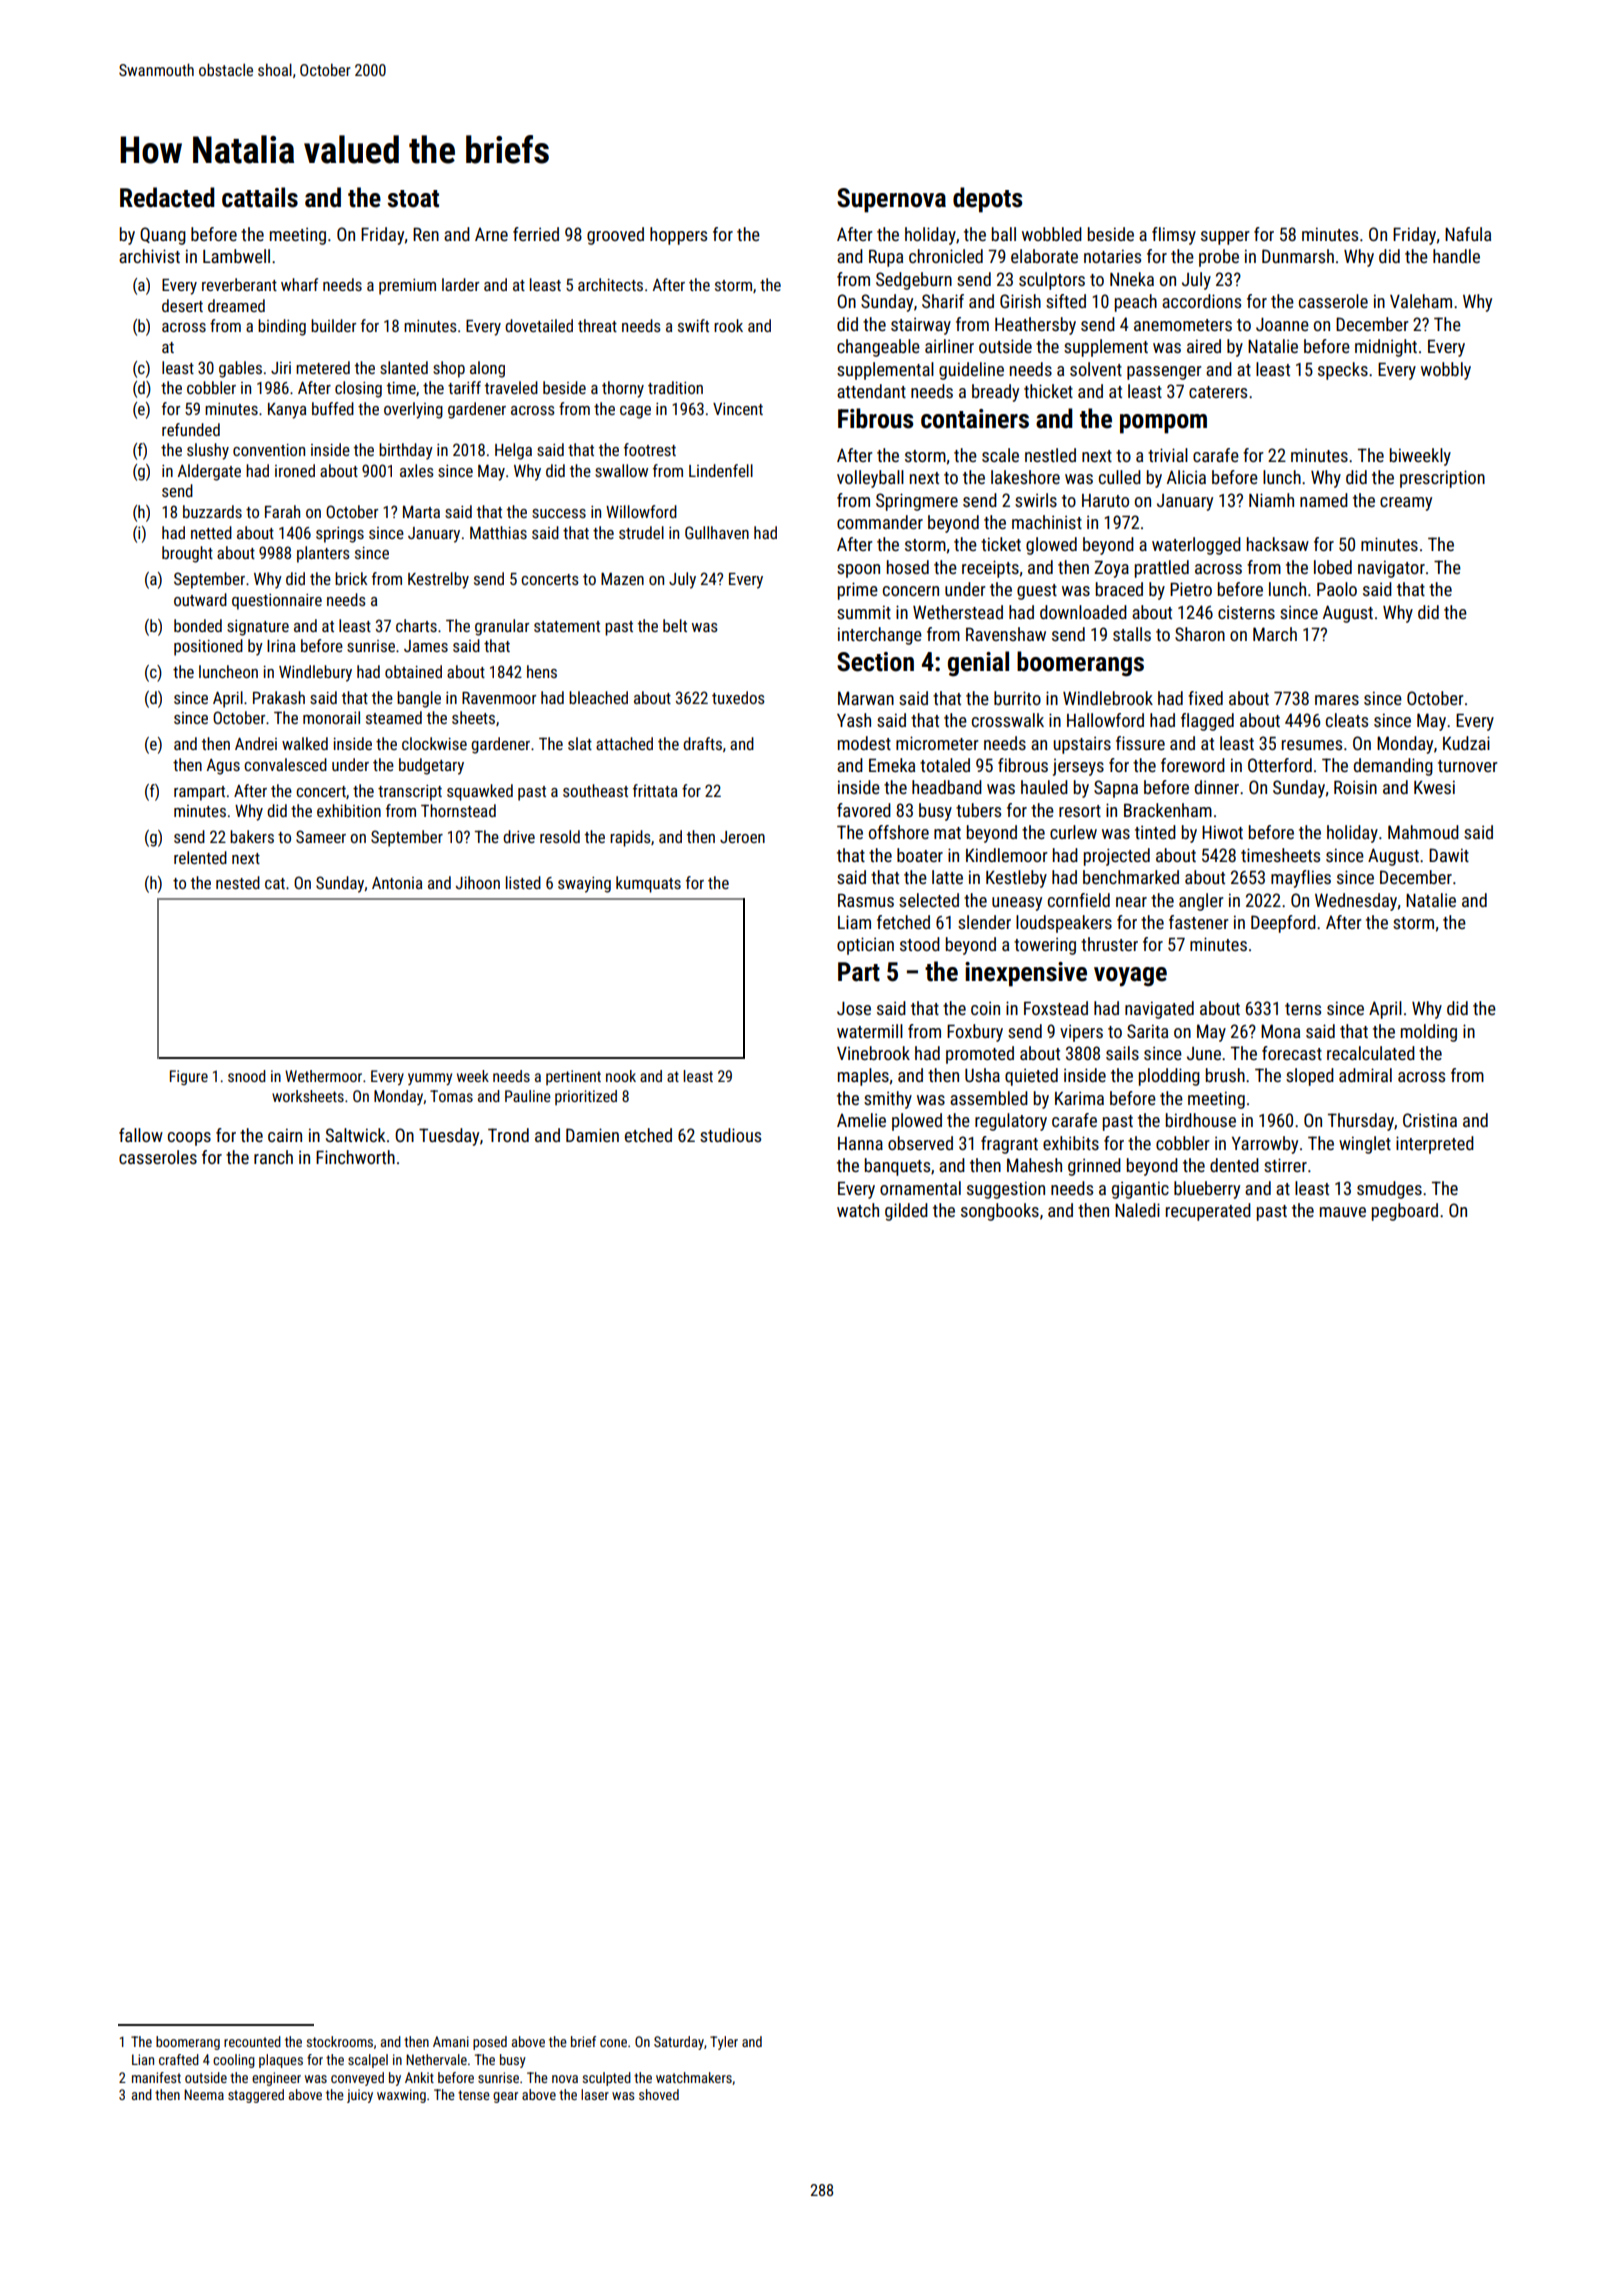 This screenshot has width=1620, height=2292. Describe the element at coordinates (958, 612) in the screenshot. I see `Wetherstead` at that location.
